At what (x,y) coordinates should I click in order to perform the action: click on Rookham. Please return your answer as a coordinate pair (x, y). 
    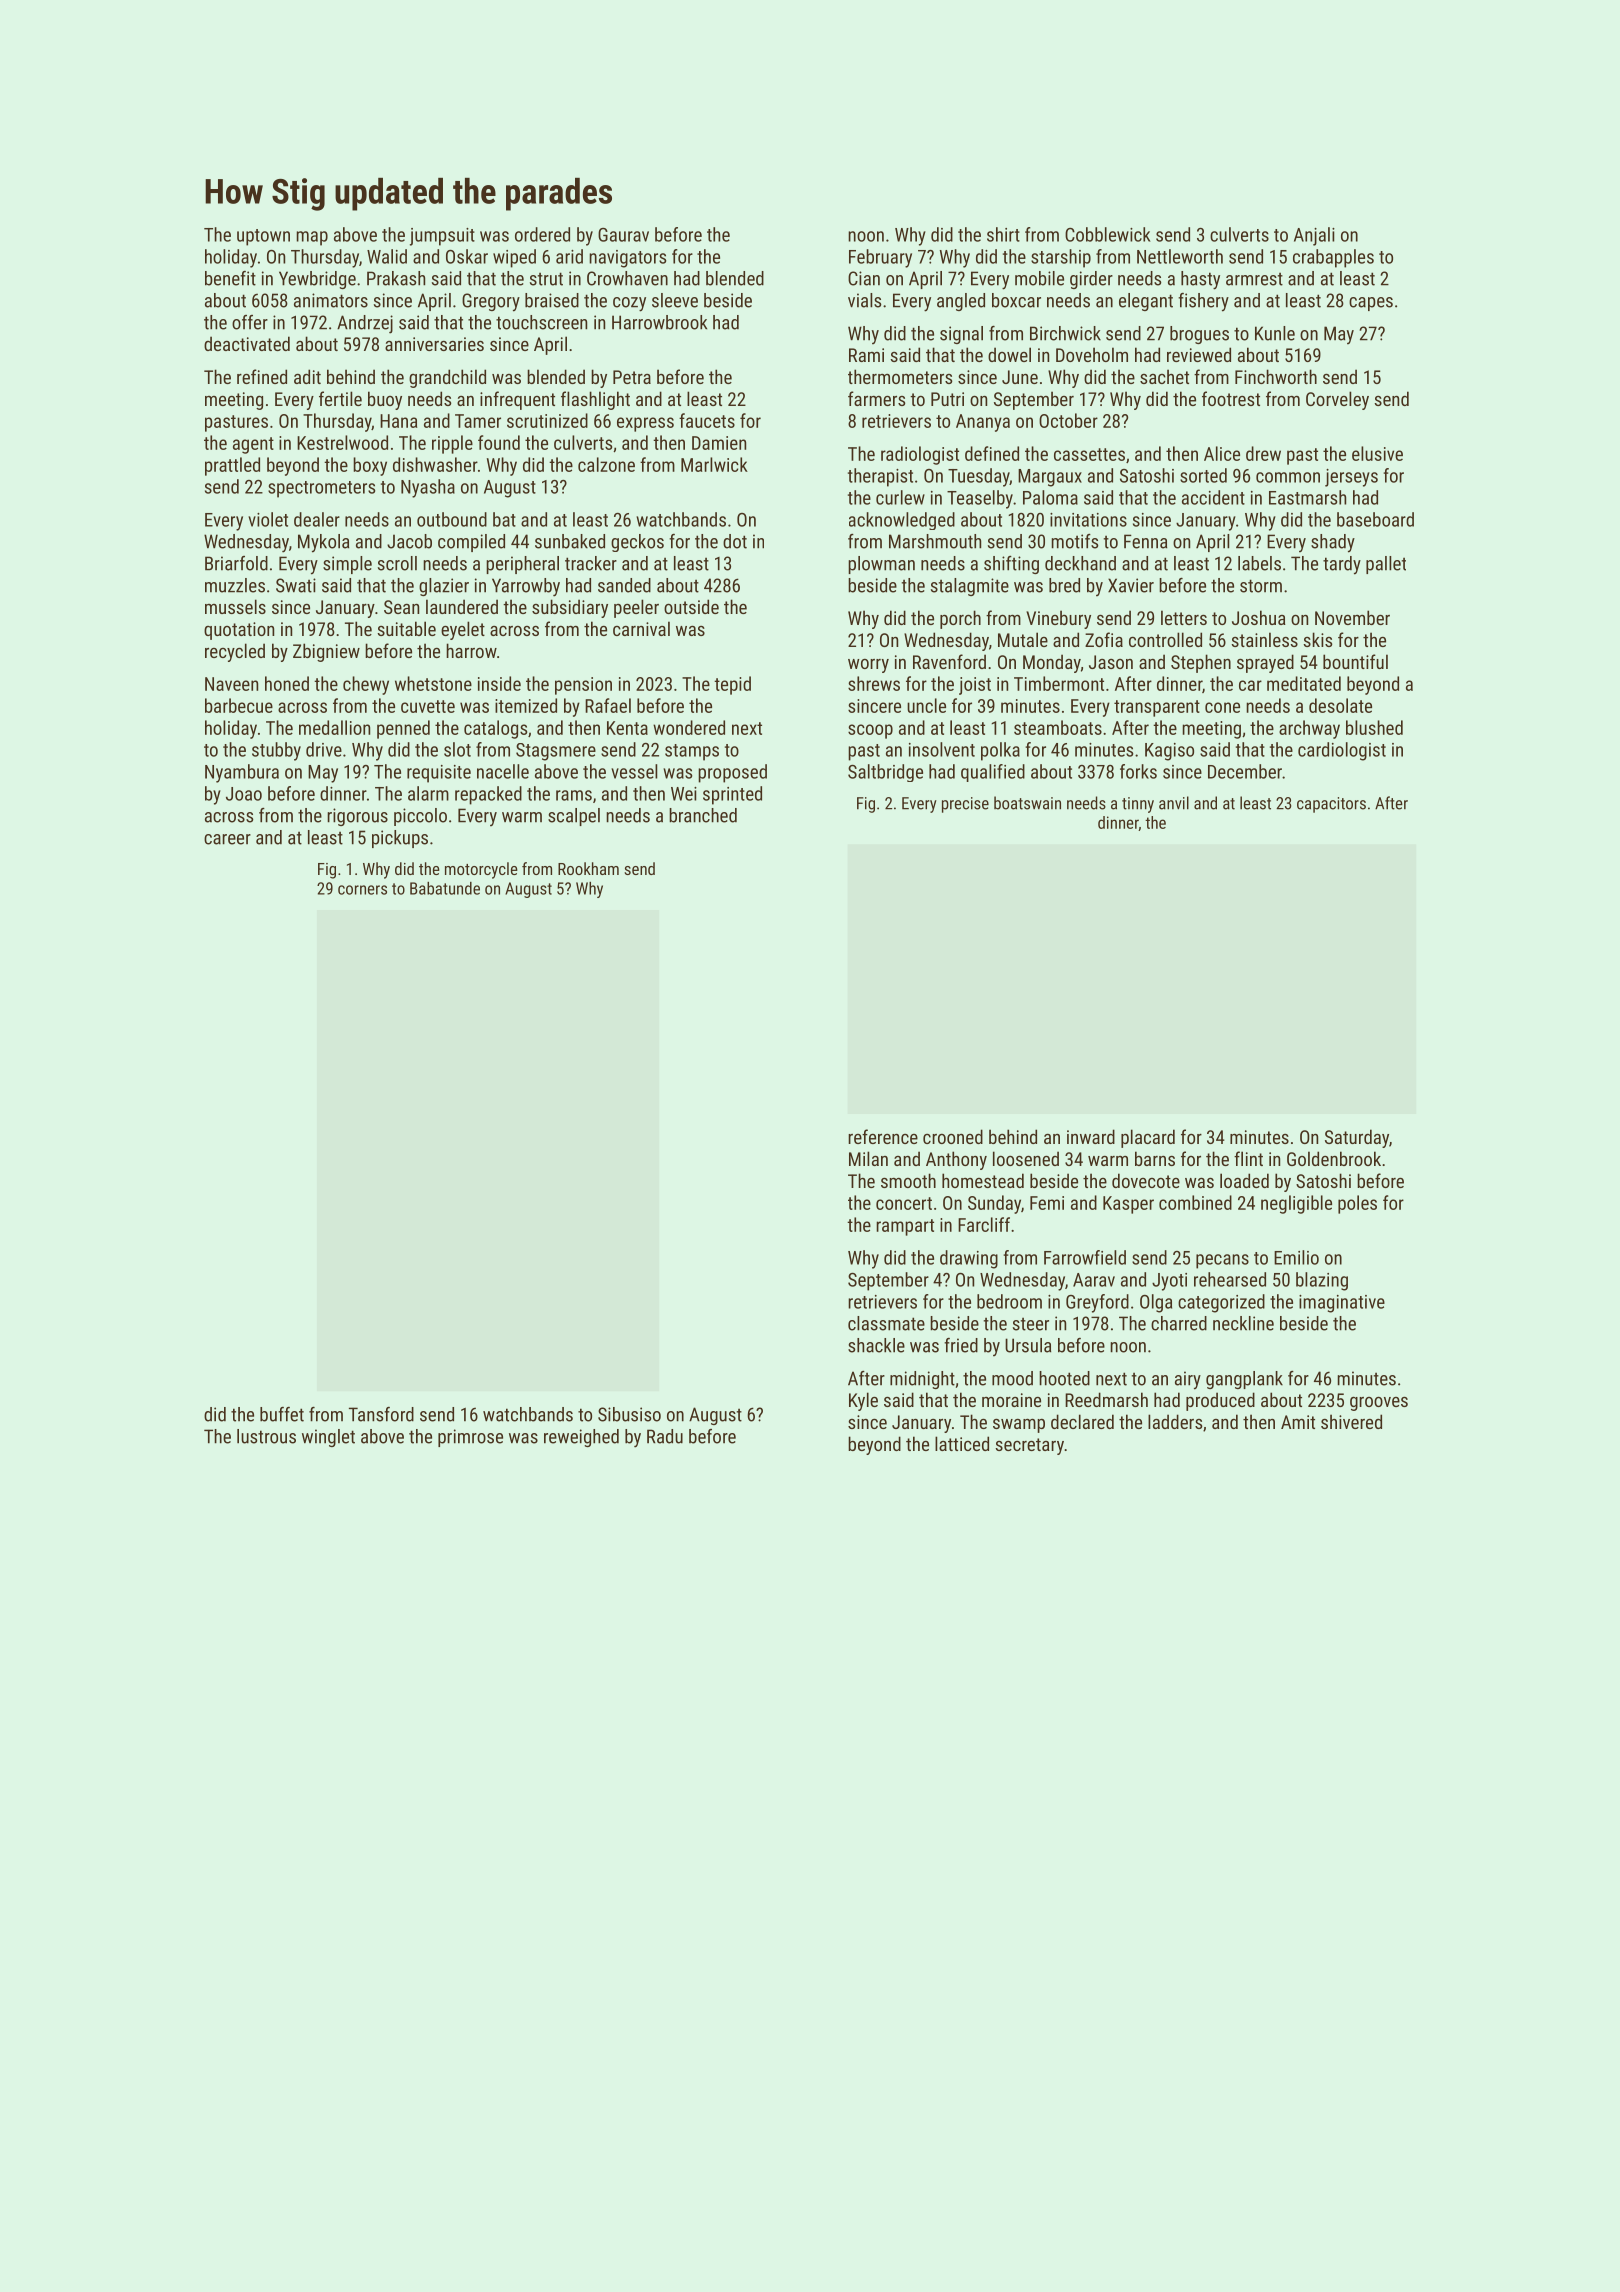
    Looking at the image, I should click on (588, 868).
